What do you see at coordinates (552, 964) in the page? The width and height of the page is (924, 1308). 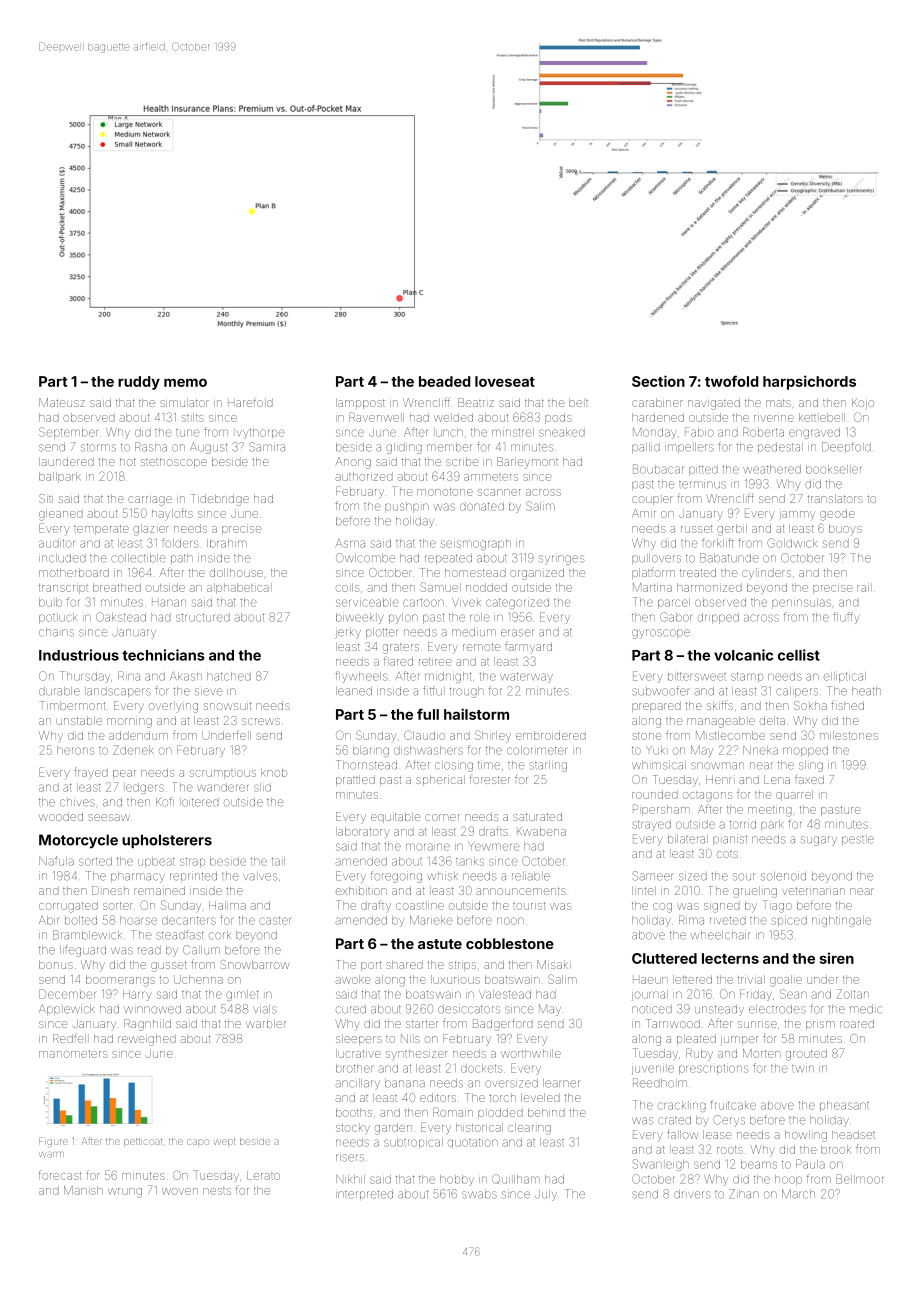 I see `Misaki` at bounding box center [552, 964].
